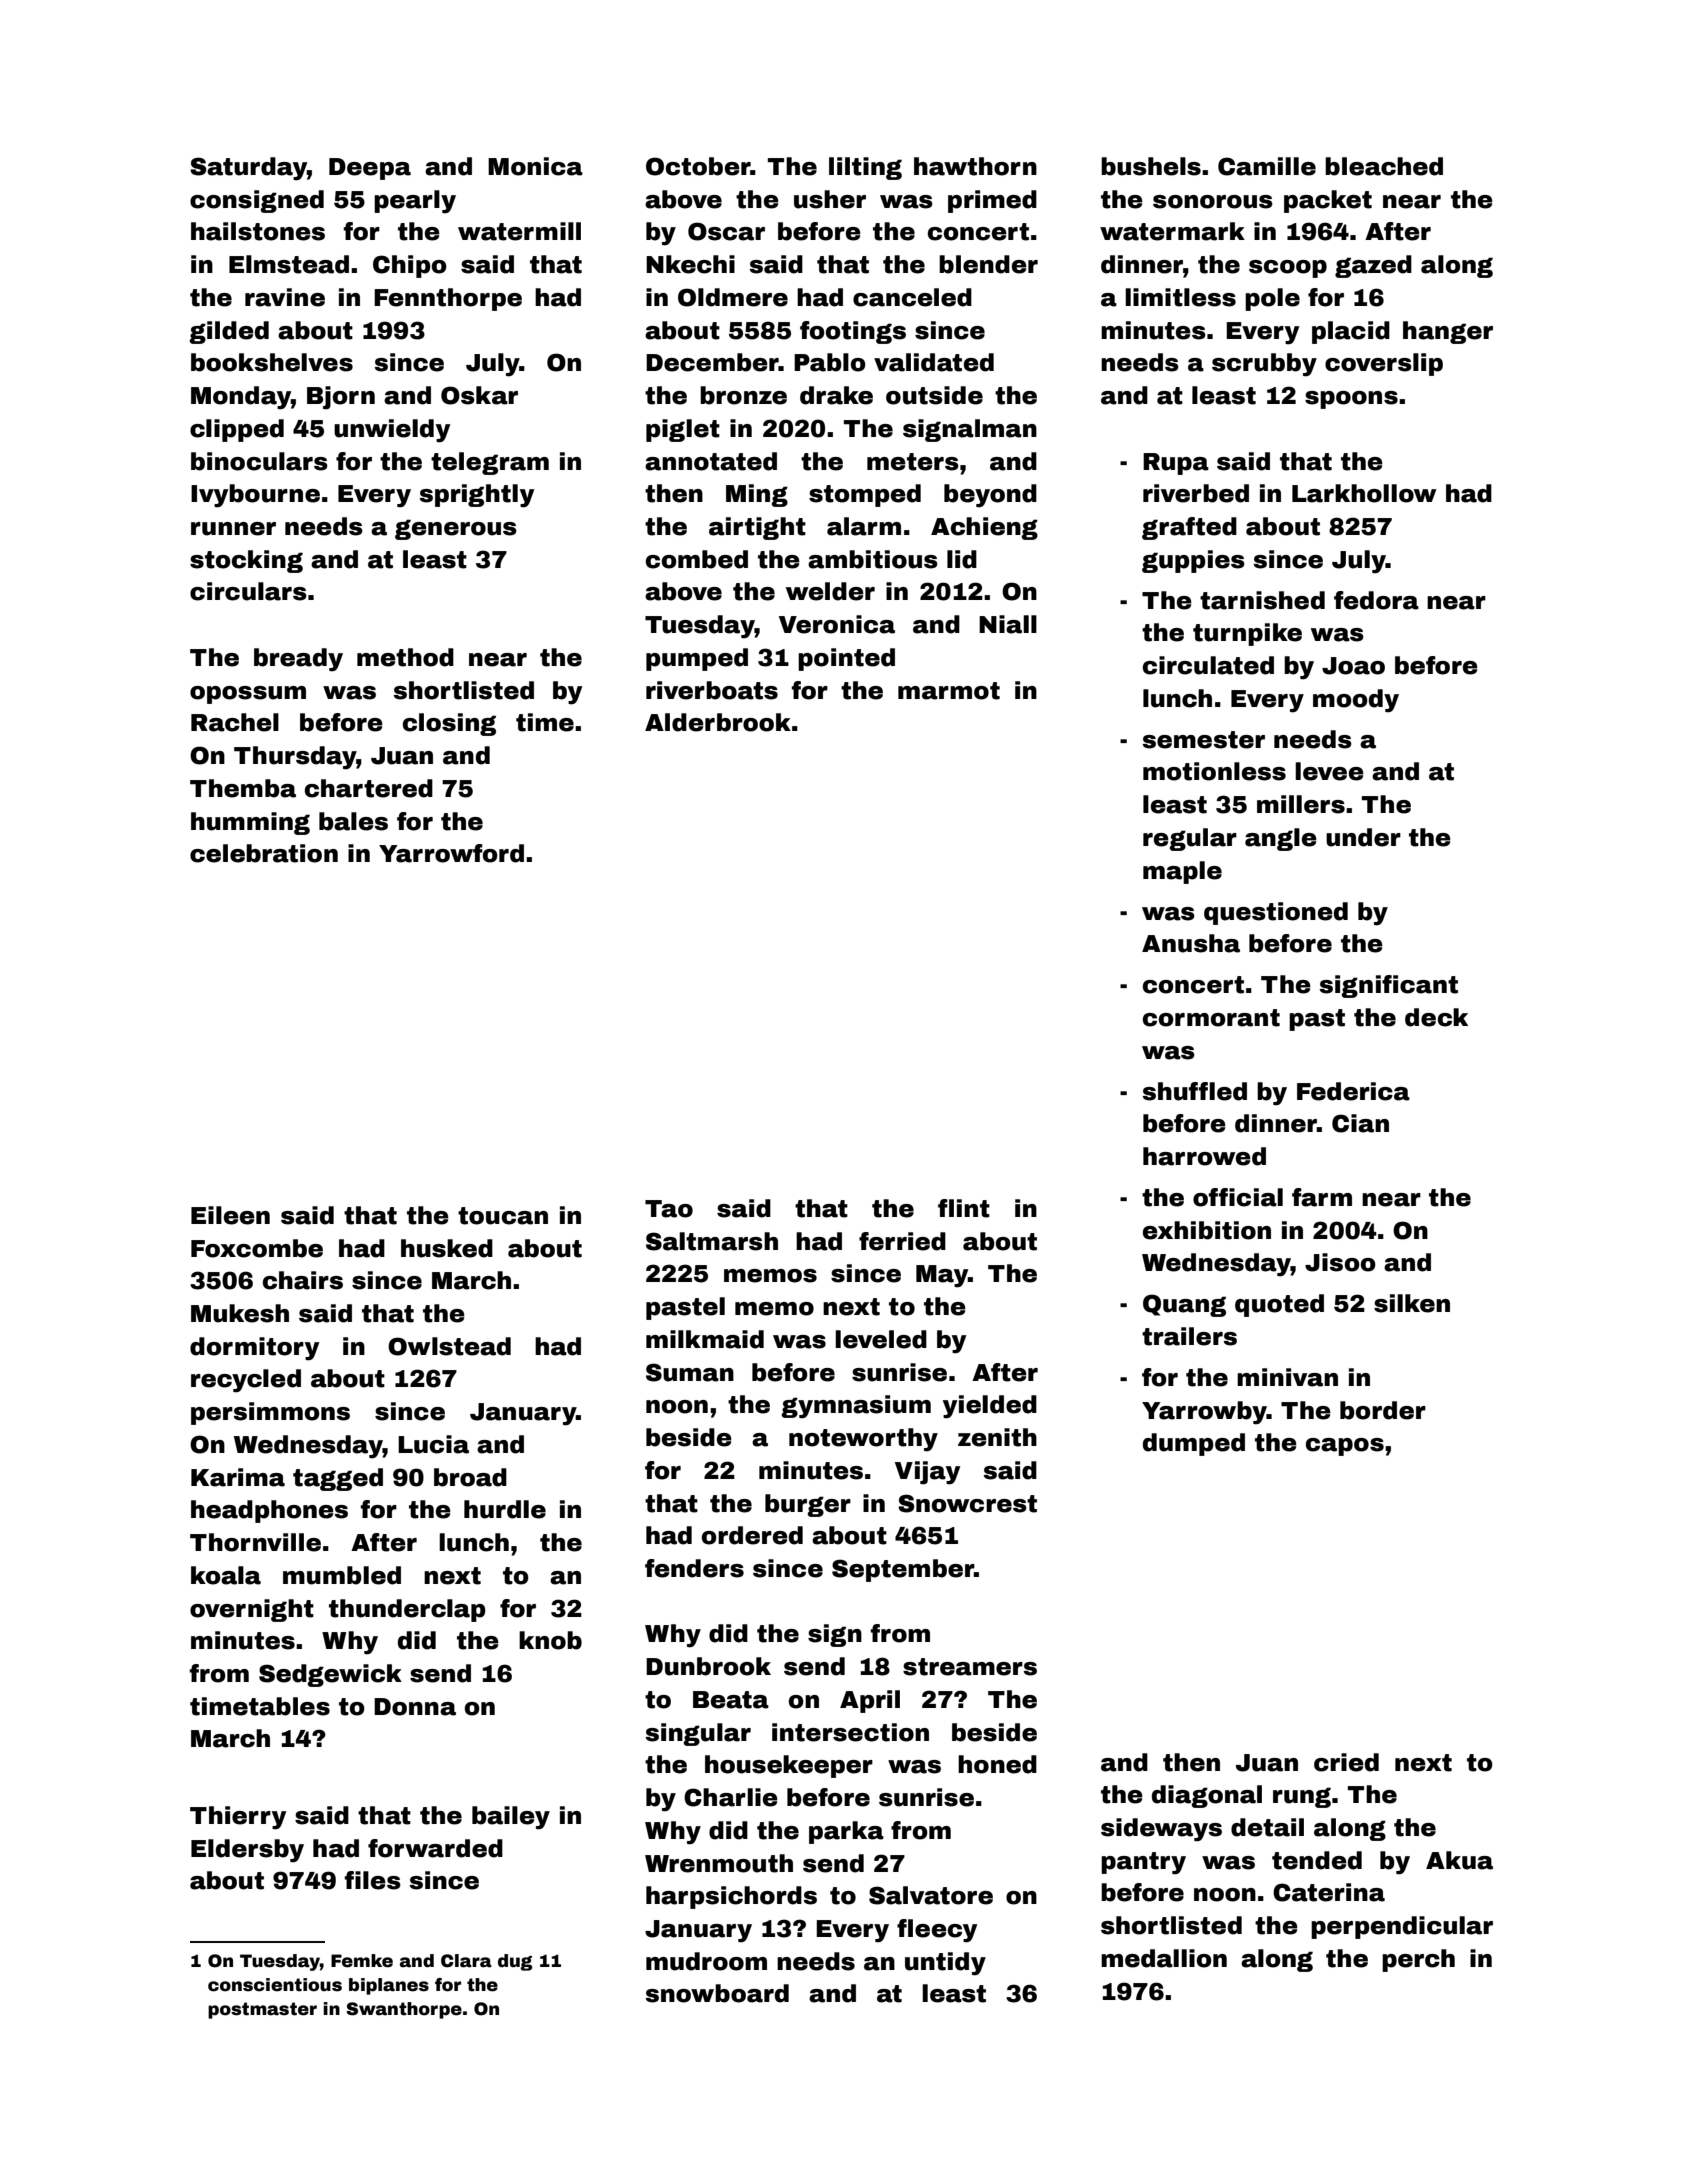  Describe the element at coordinates (1356, 701) in the page. I see `moody` at that location.
